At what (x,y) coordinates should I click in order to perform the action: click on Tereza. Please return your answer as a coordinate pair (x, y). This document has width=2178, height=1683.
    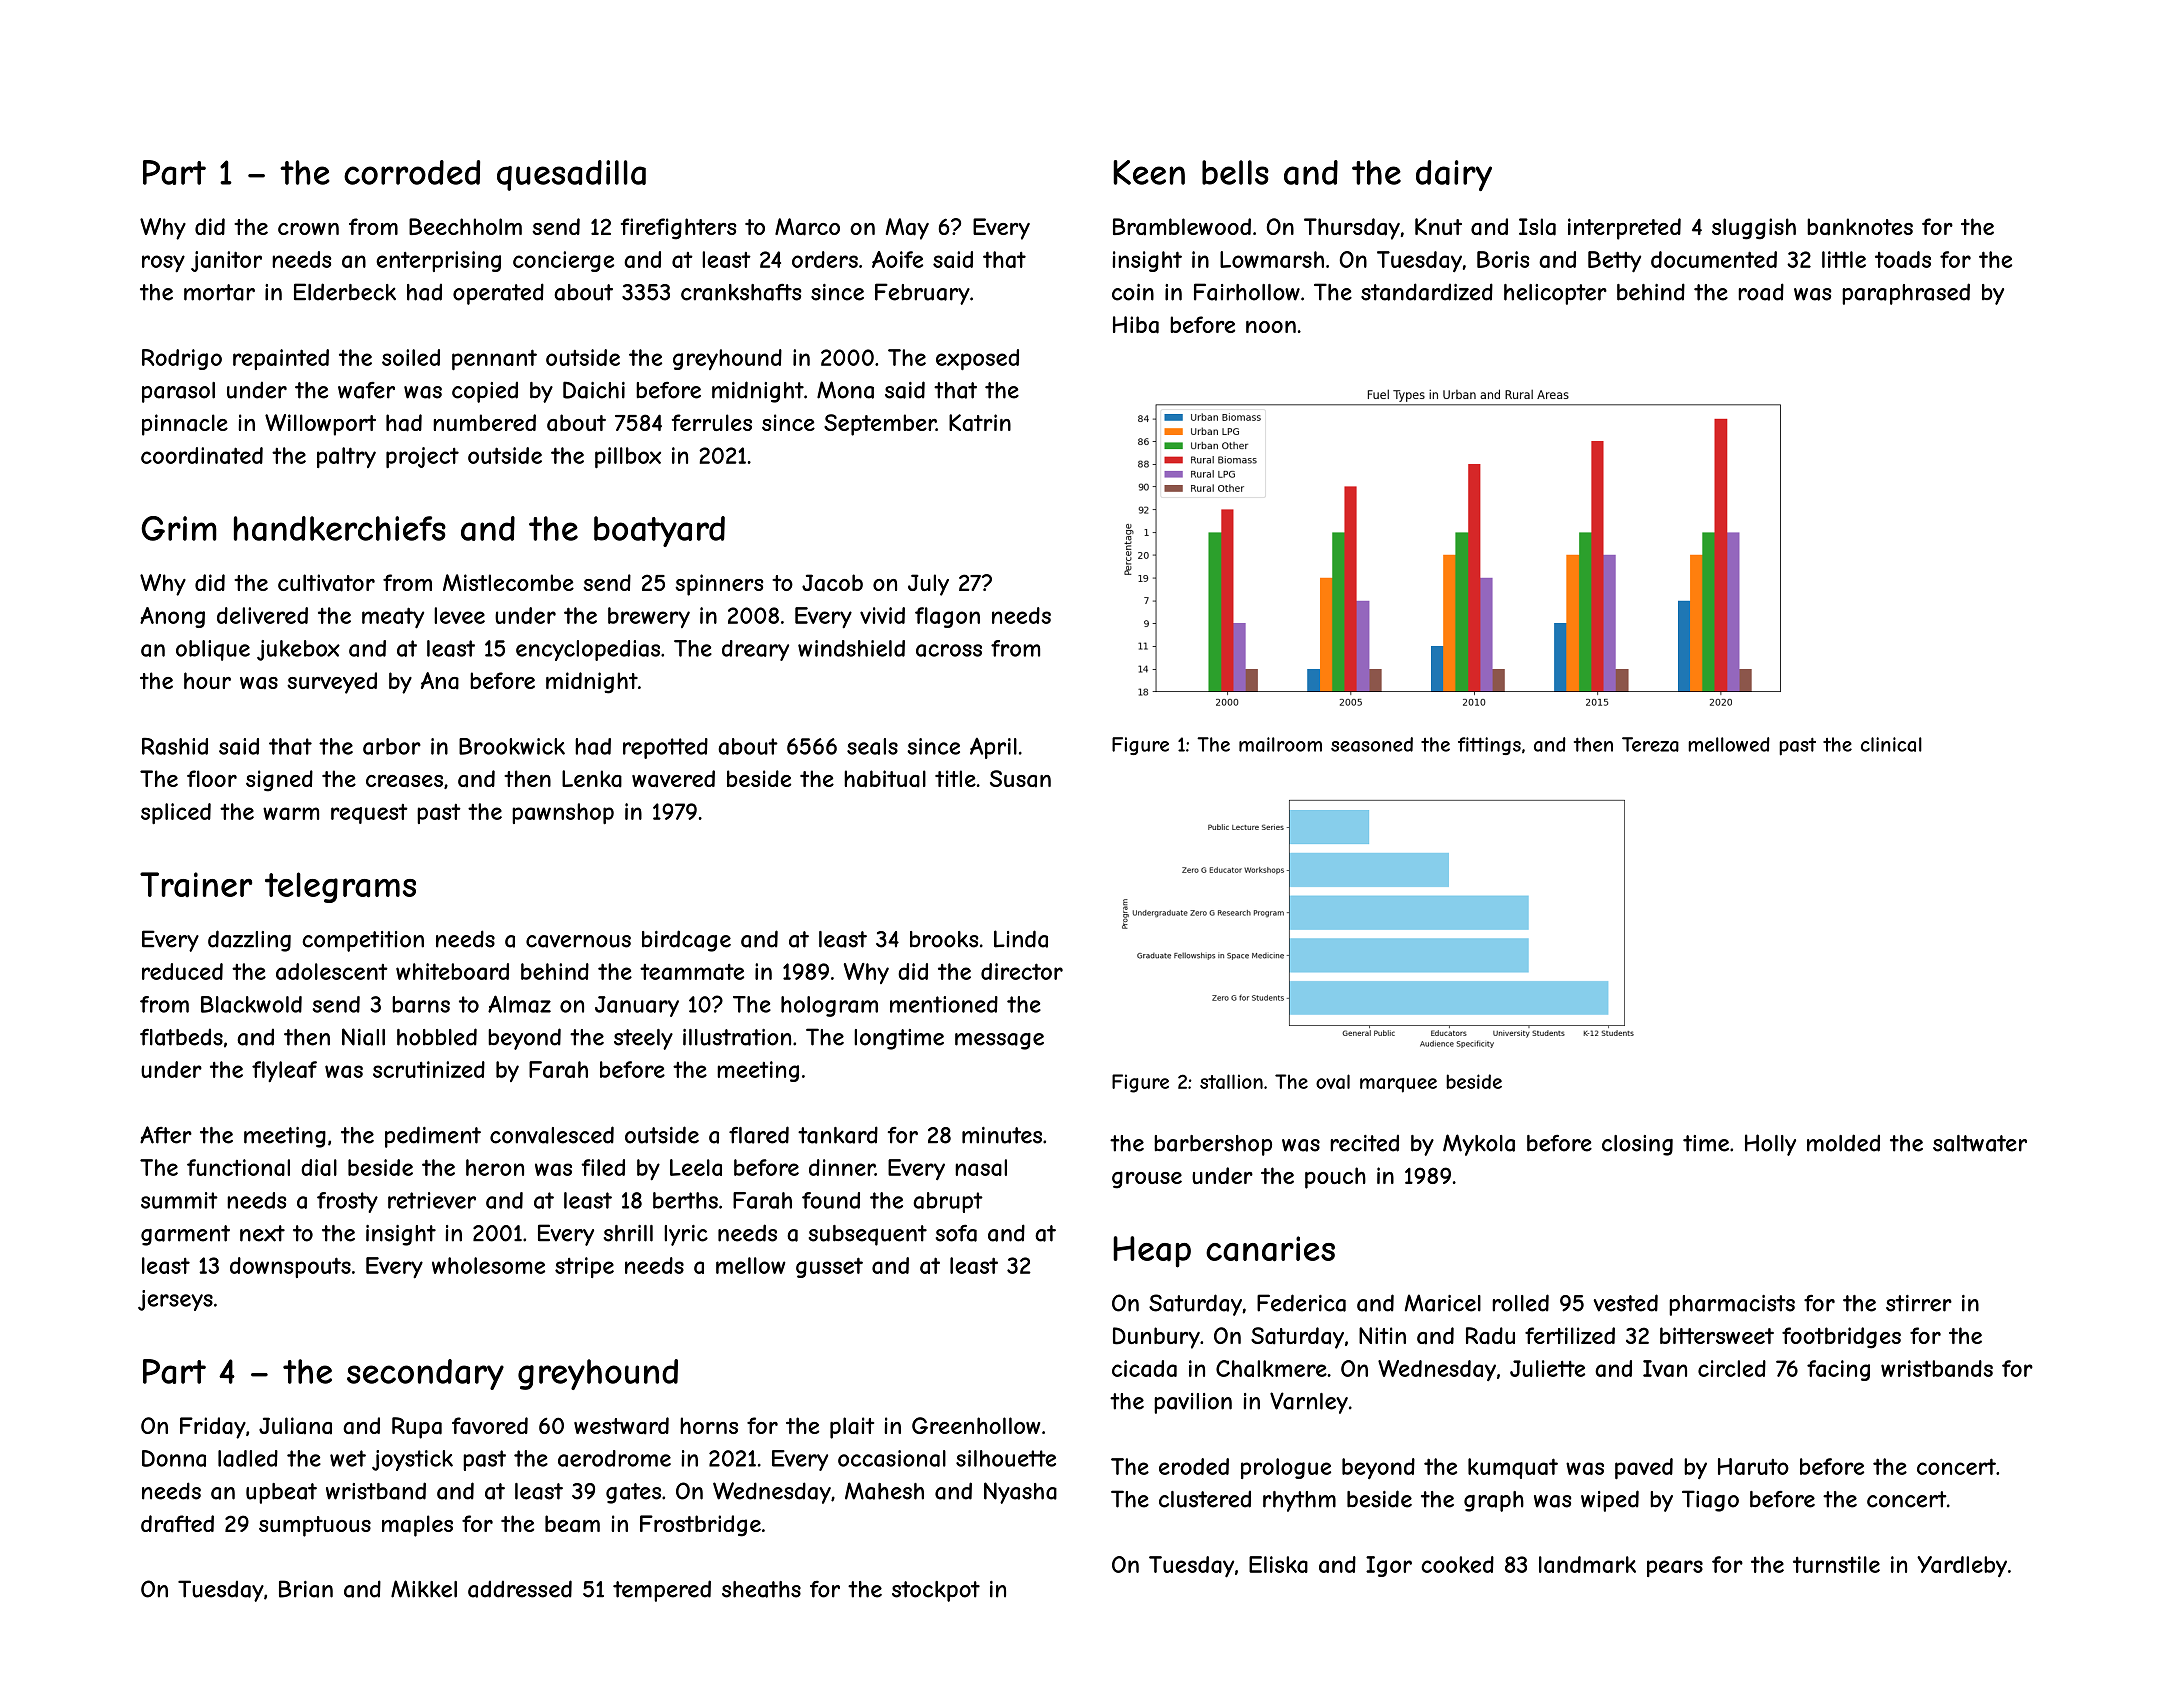
    Looking at the image, I should click on (1650, 744).
